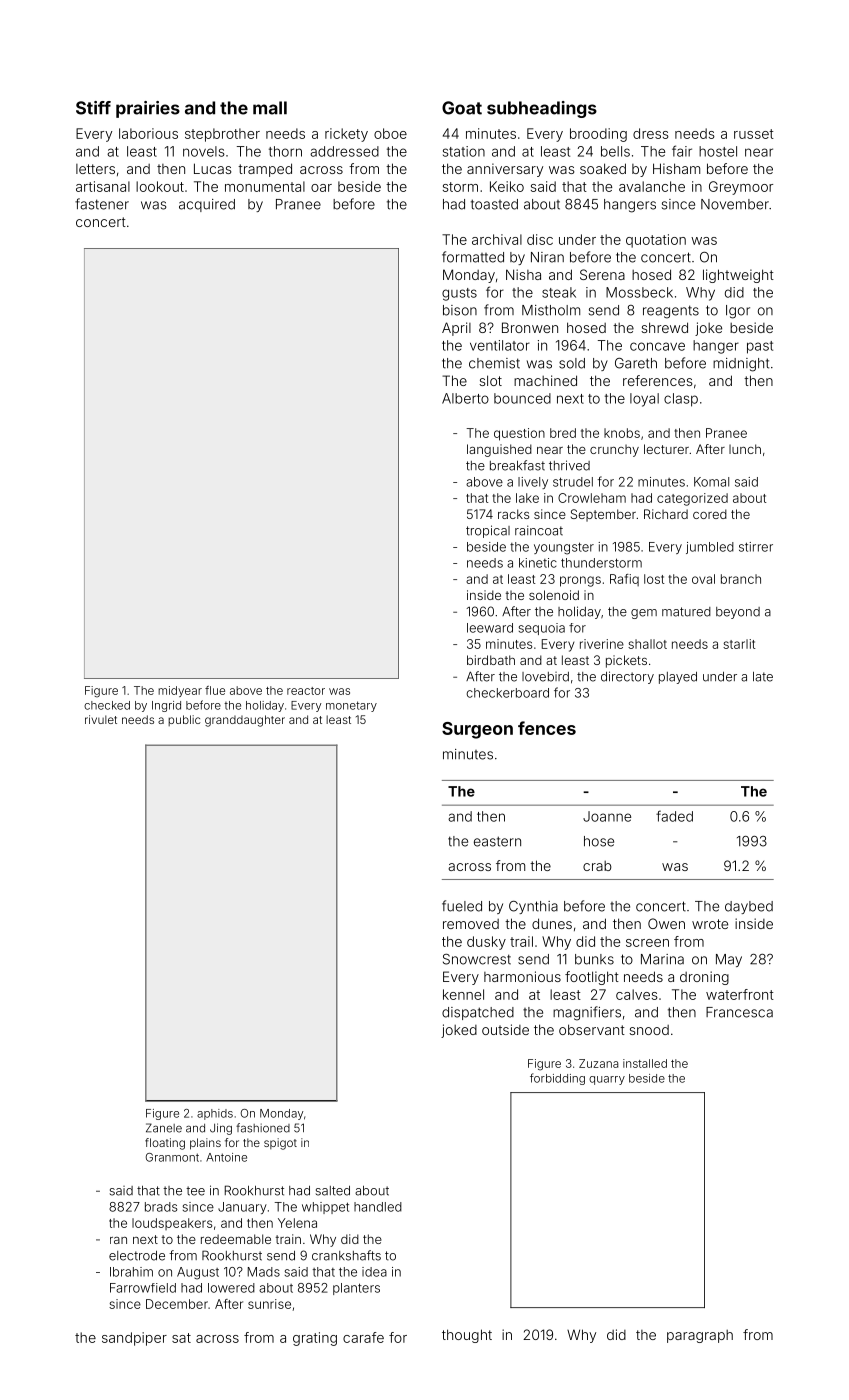 The height and width of the screenshot is (1400, 849). I want to click on Ingrid, so click(166, 706).
